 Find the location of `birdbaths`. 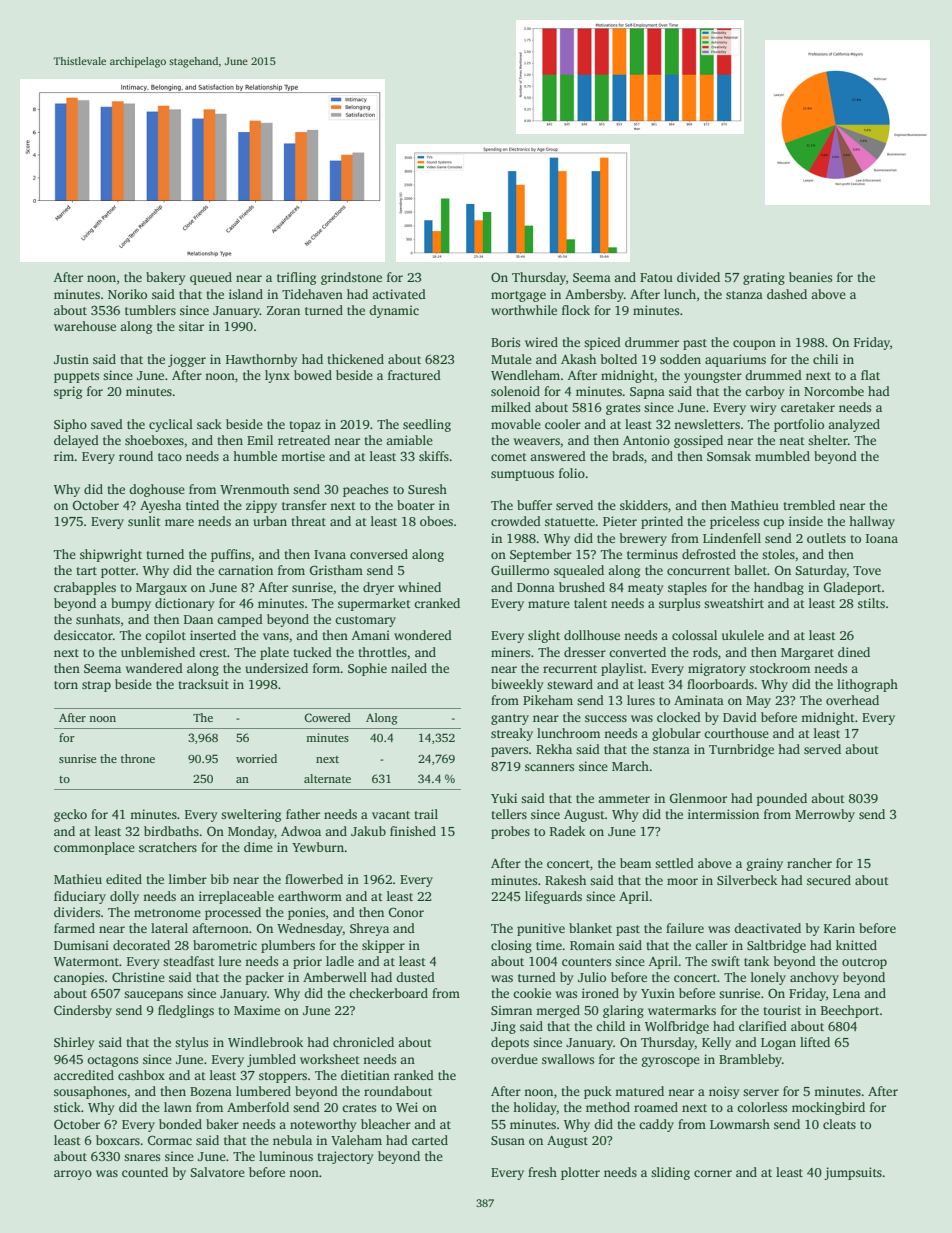

birdbaths is located at coordinates (171, 831).
